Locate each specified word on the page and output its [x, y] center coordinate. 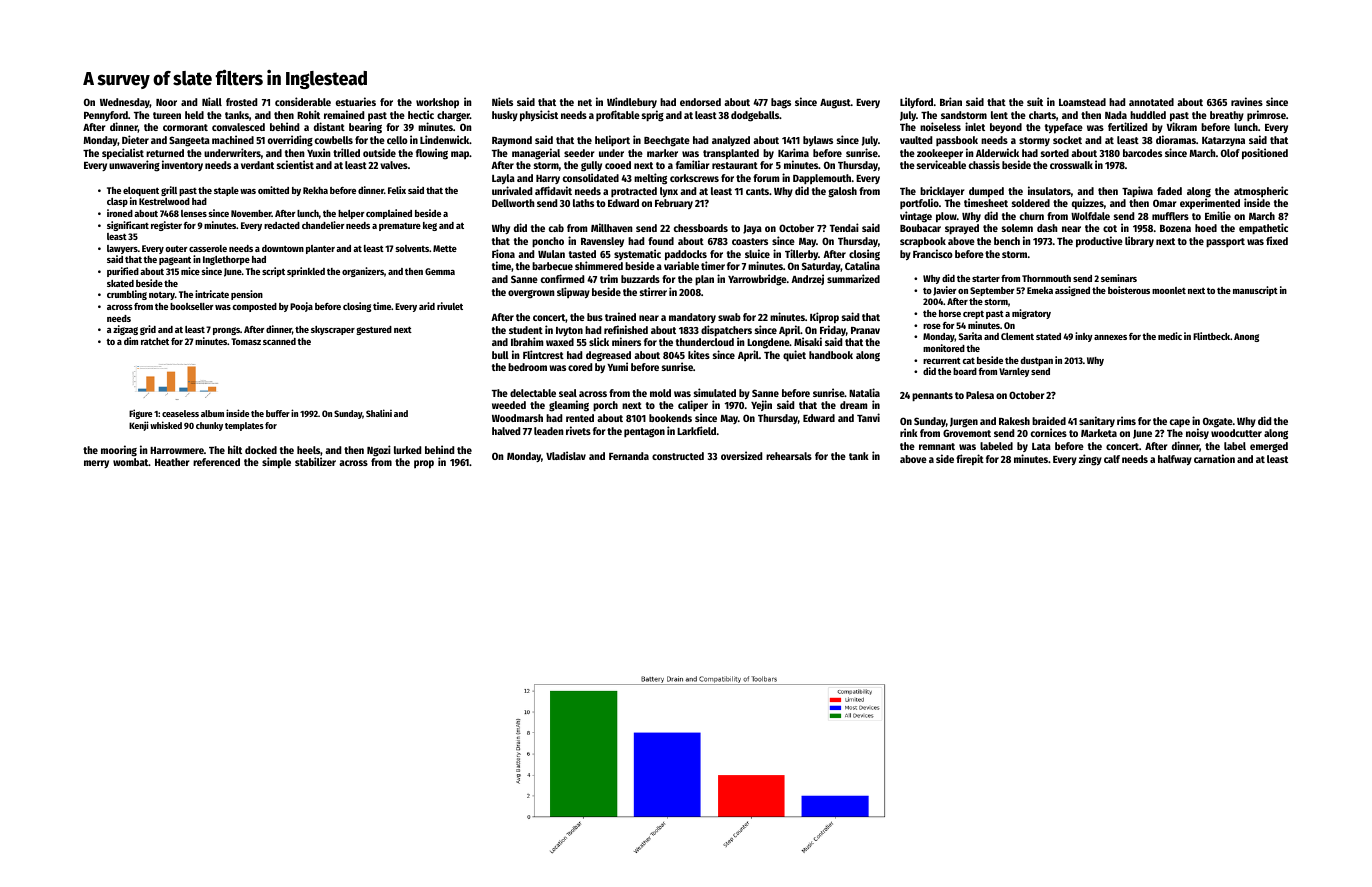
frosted [241, 102]
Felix [397, 190]
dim [131, 341]
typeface [1064, 128]
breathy [1227, 116]
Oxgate [1218, 422]
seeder [579, 153]
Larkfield [696, 430]
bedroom [527, 367]
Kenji [139, 426]
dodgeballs [755, 116]
